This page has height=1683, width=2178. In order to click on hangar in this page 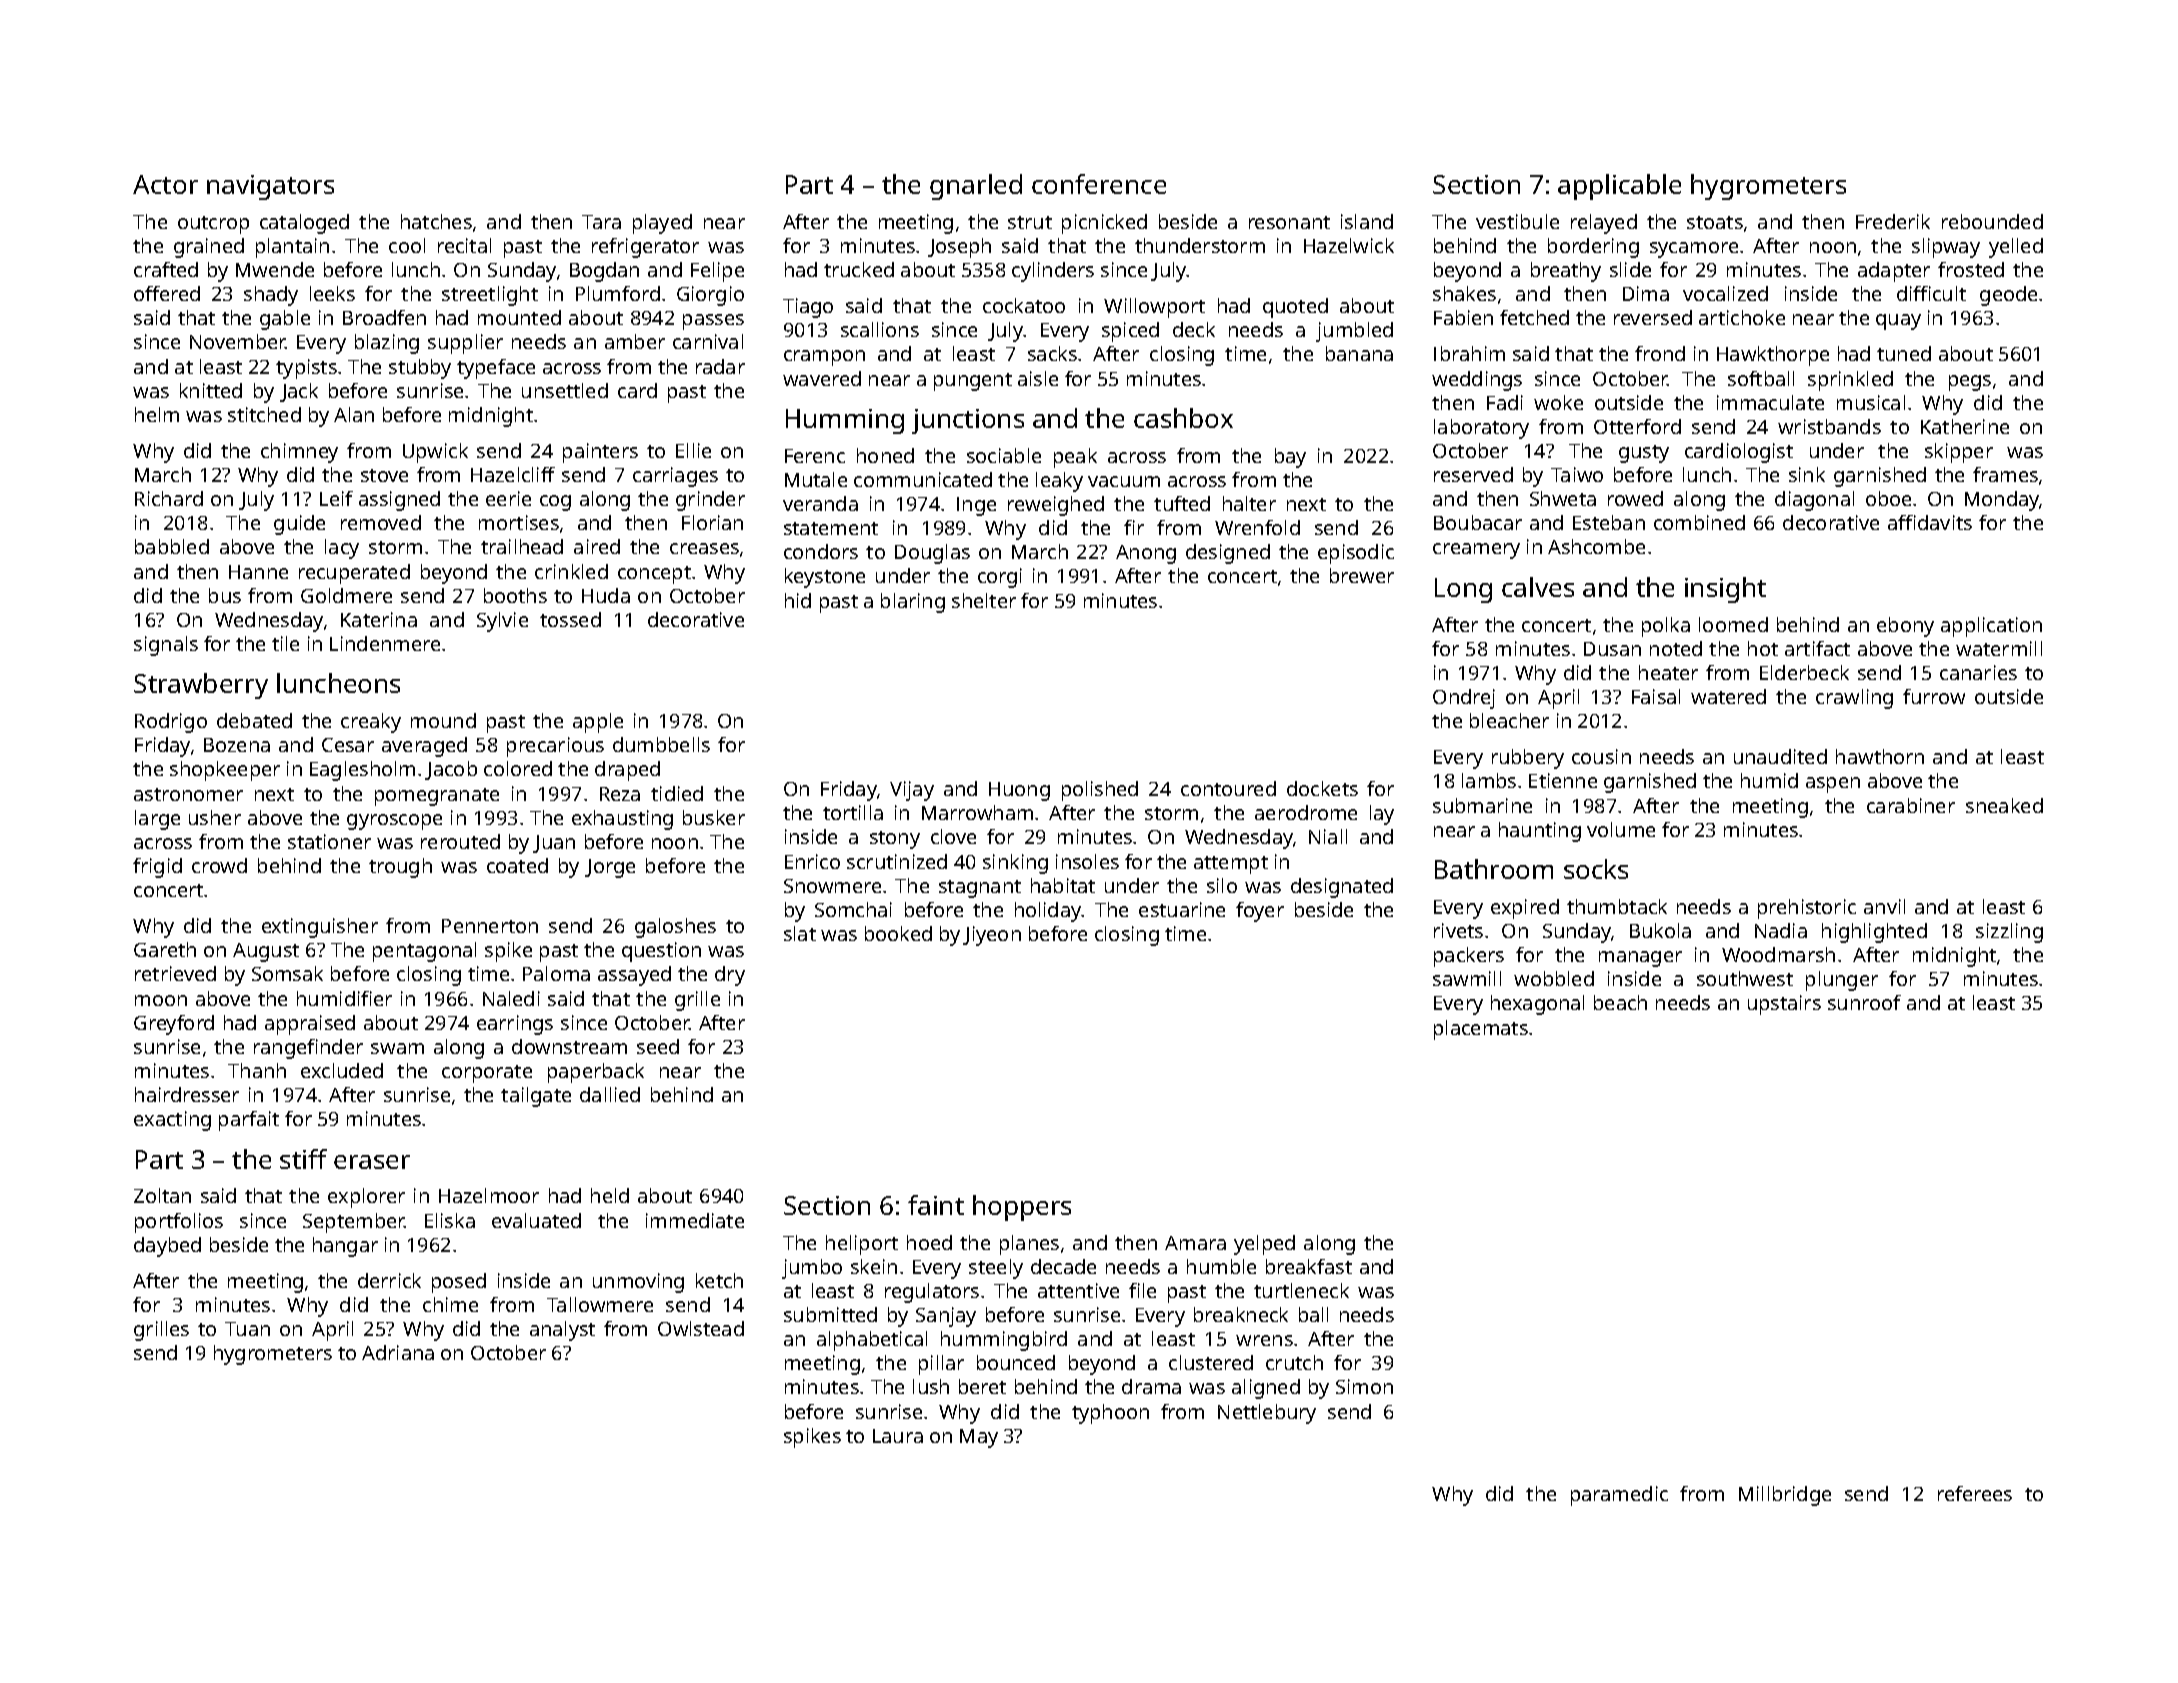, I will do `click(345, 1247)`.
